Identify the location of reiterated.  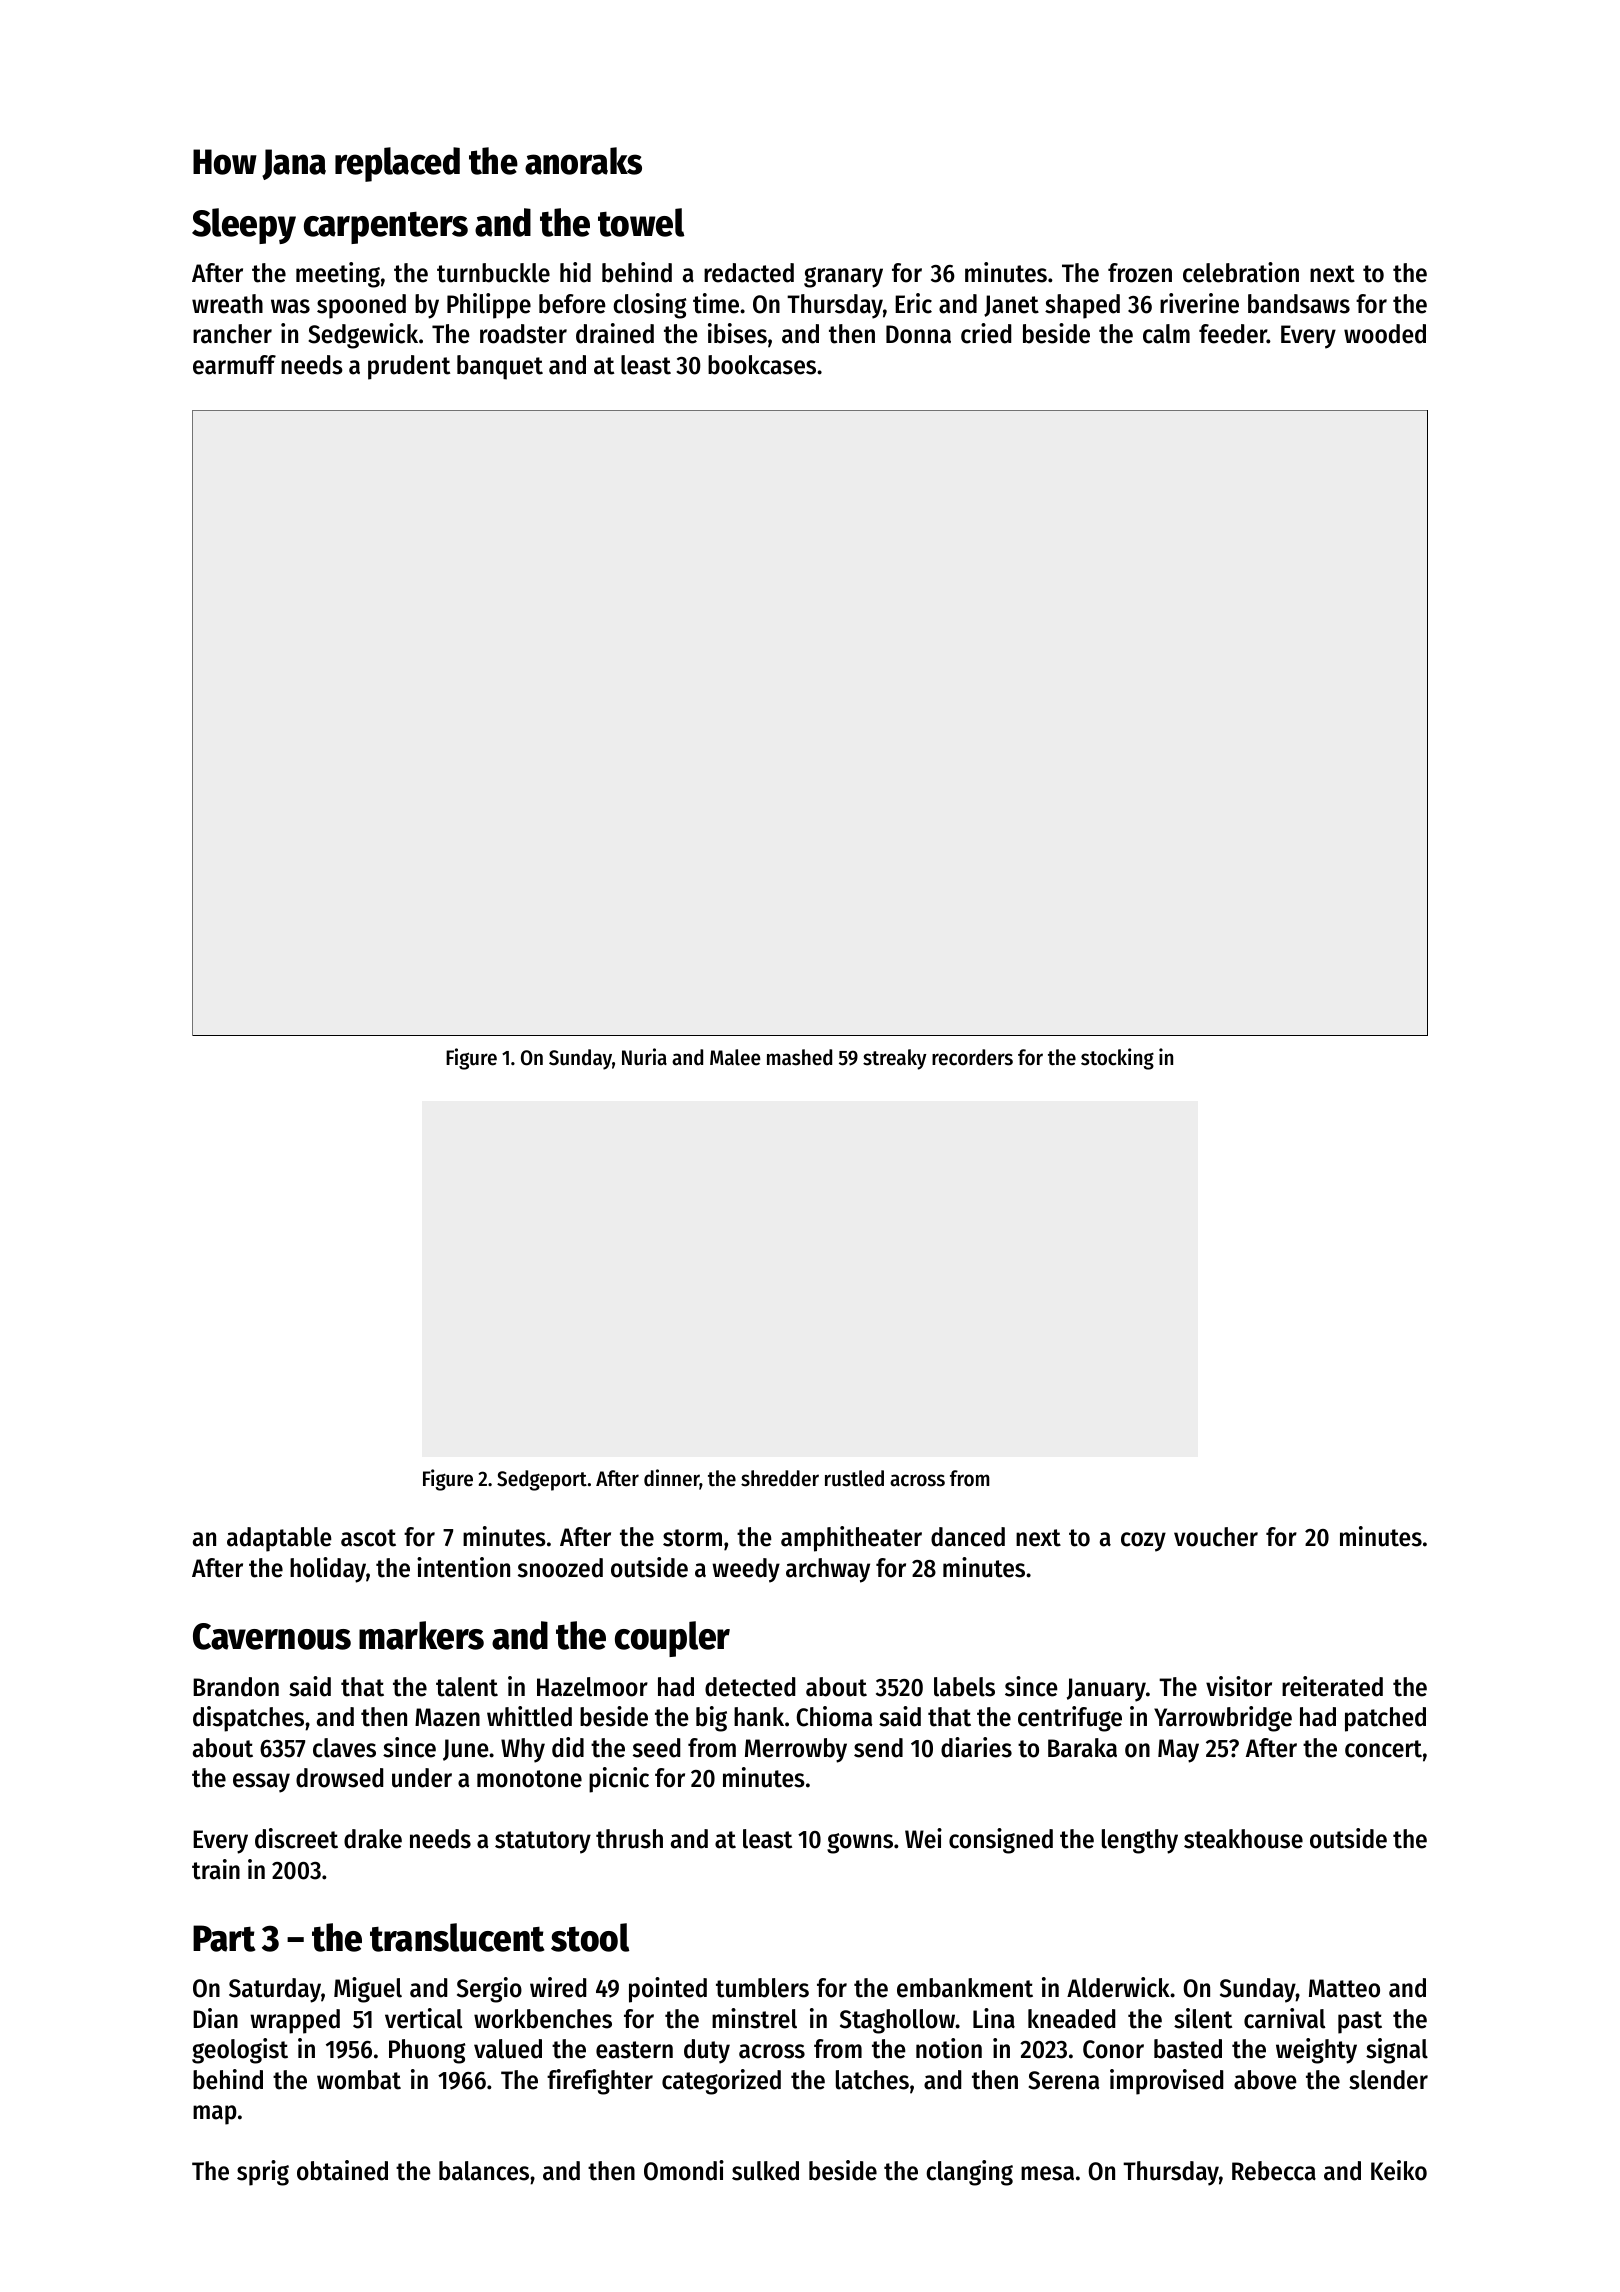
(1332, 1686).
